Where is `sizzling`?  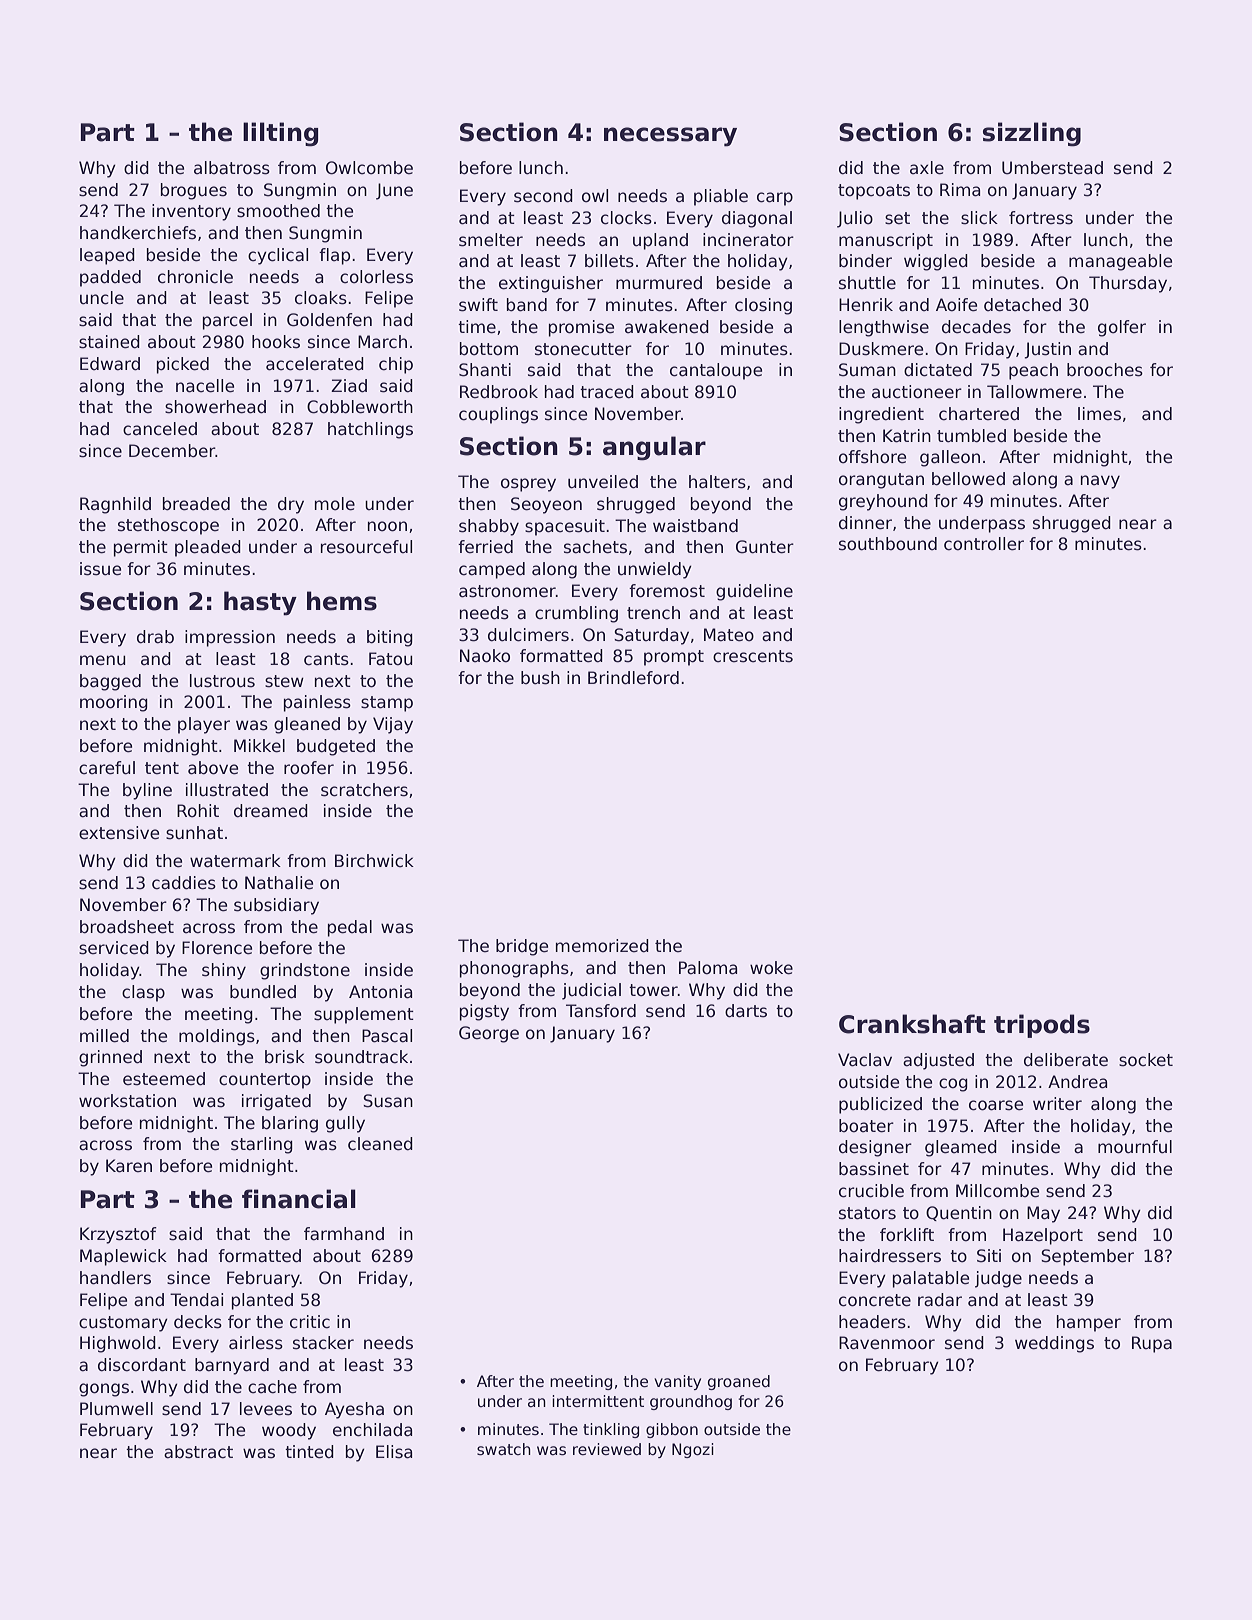 sizzling is located at coordinates (1032, 134).
